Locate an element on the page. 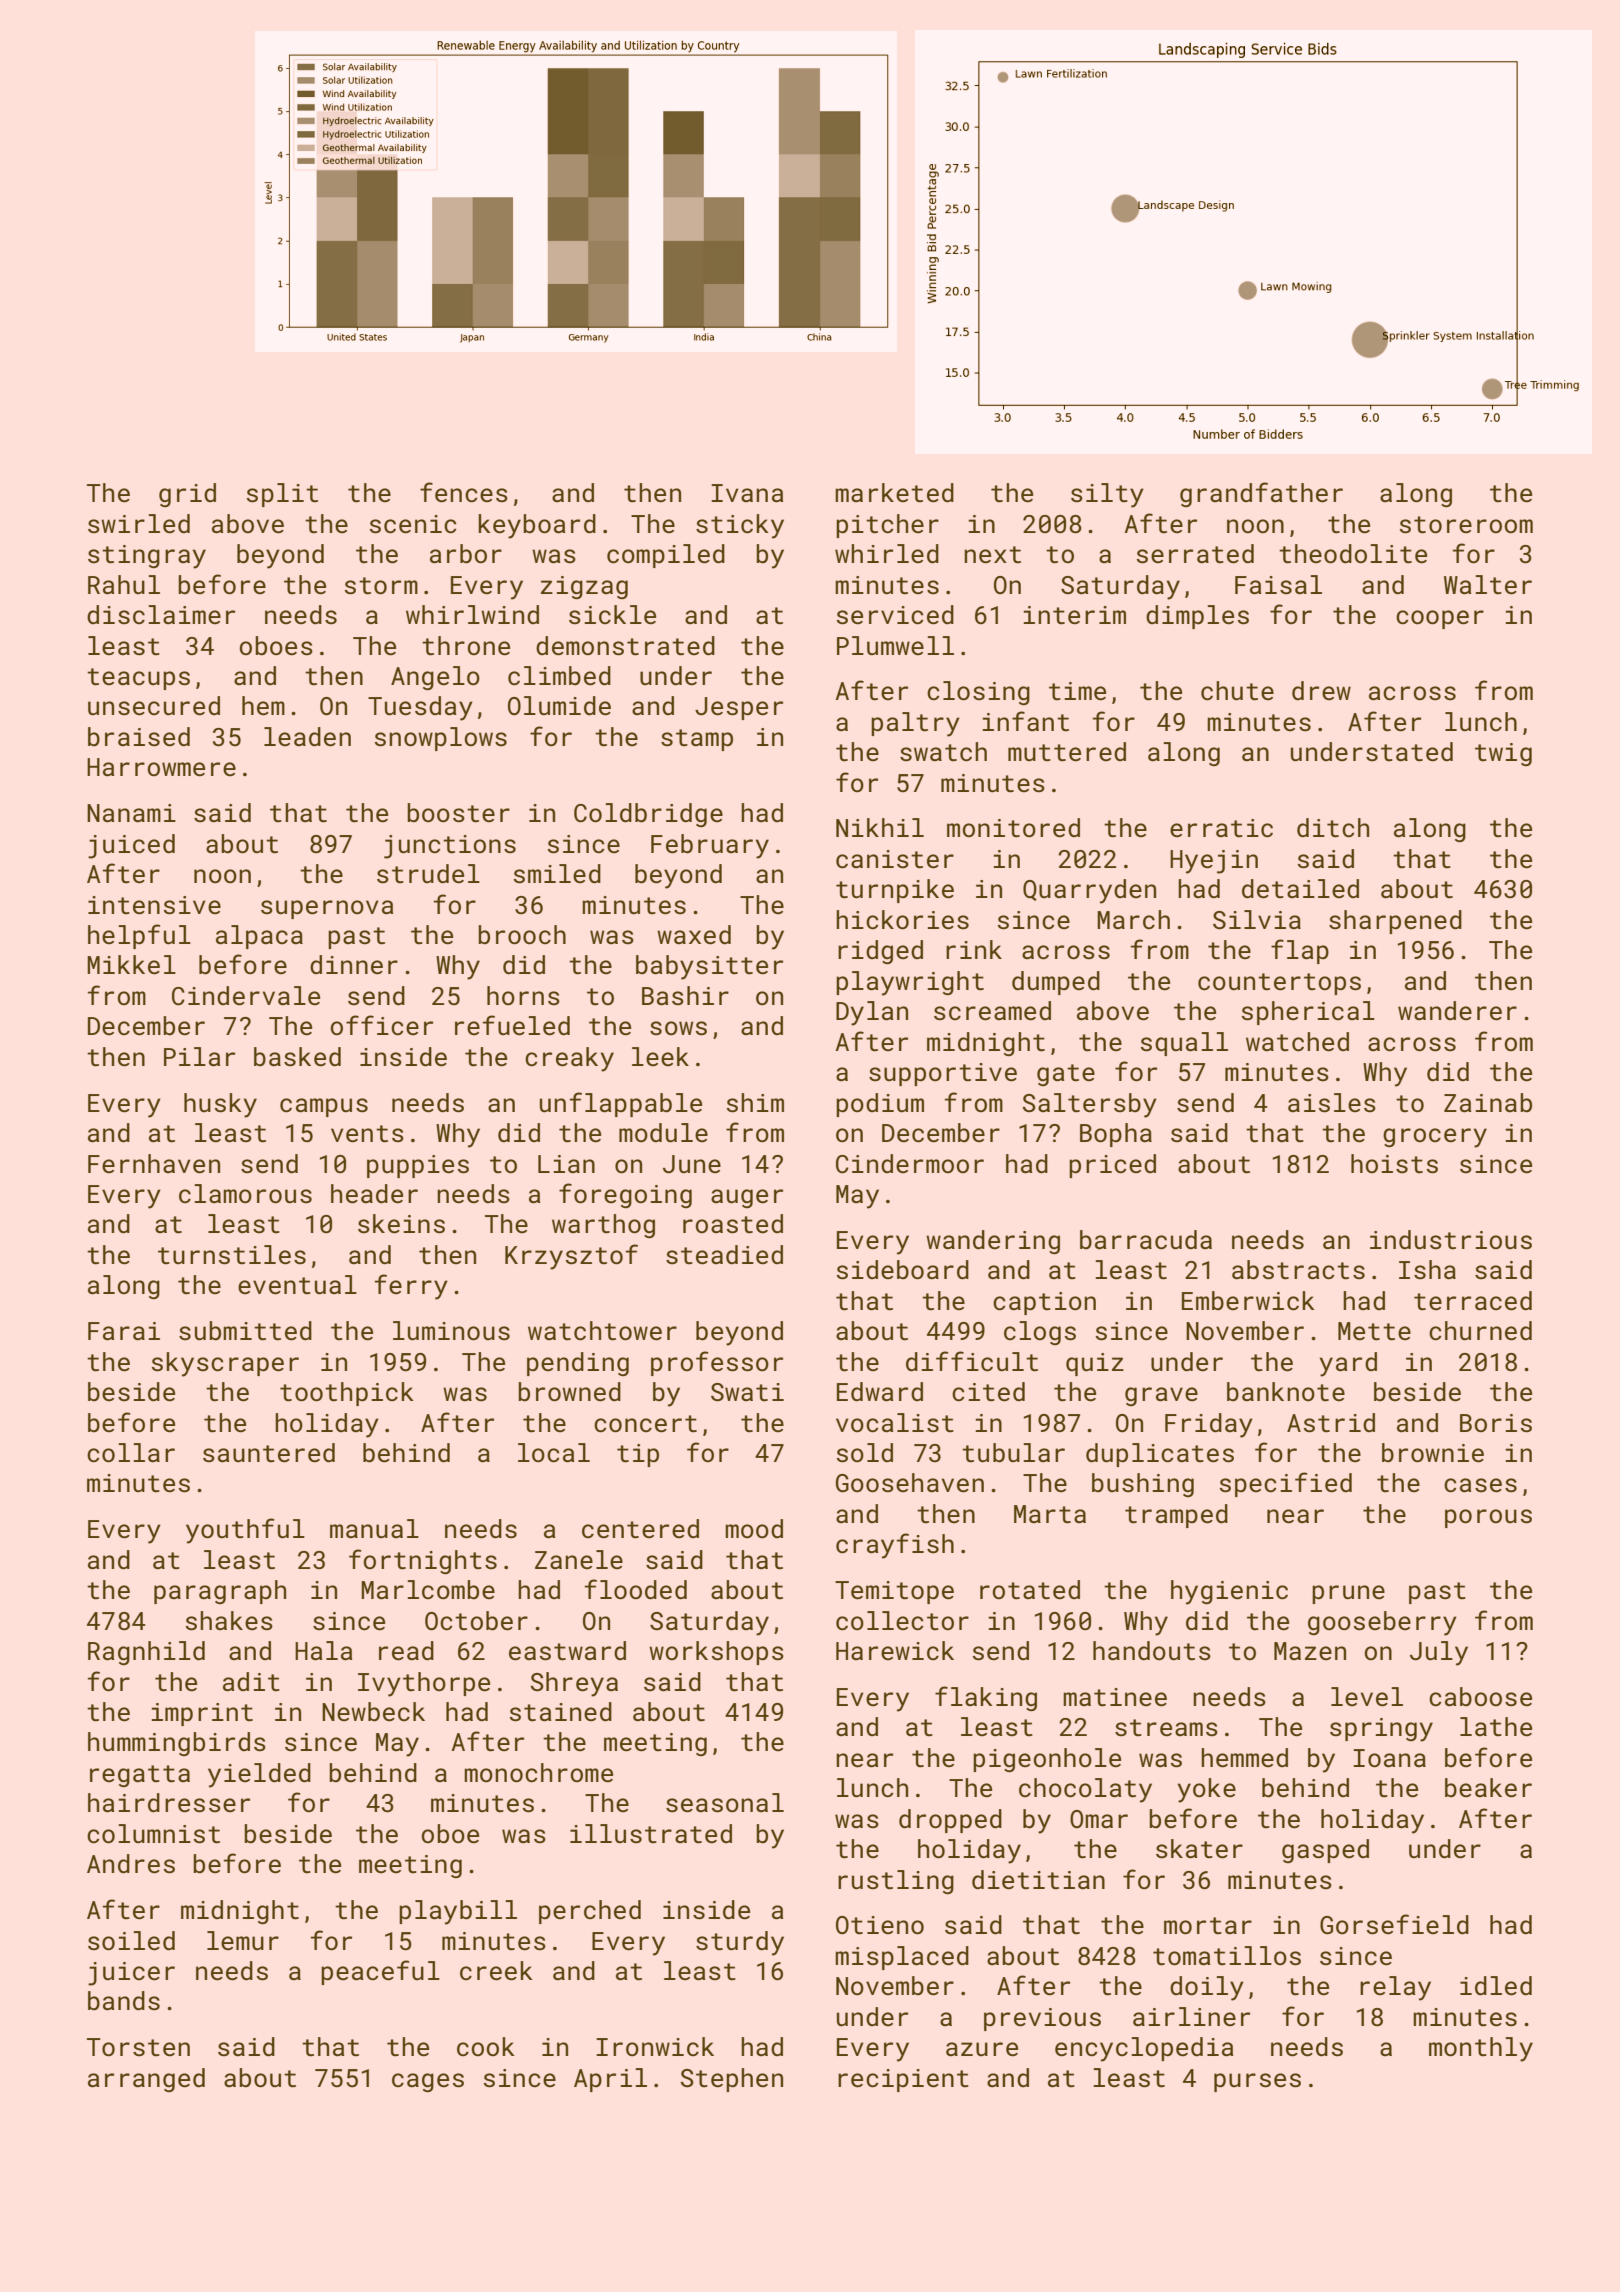 The image size is (1620, 2292). dimples is located at coordinates (1197, 617).
